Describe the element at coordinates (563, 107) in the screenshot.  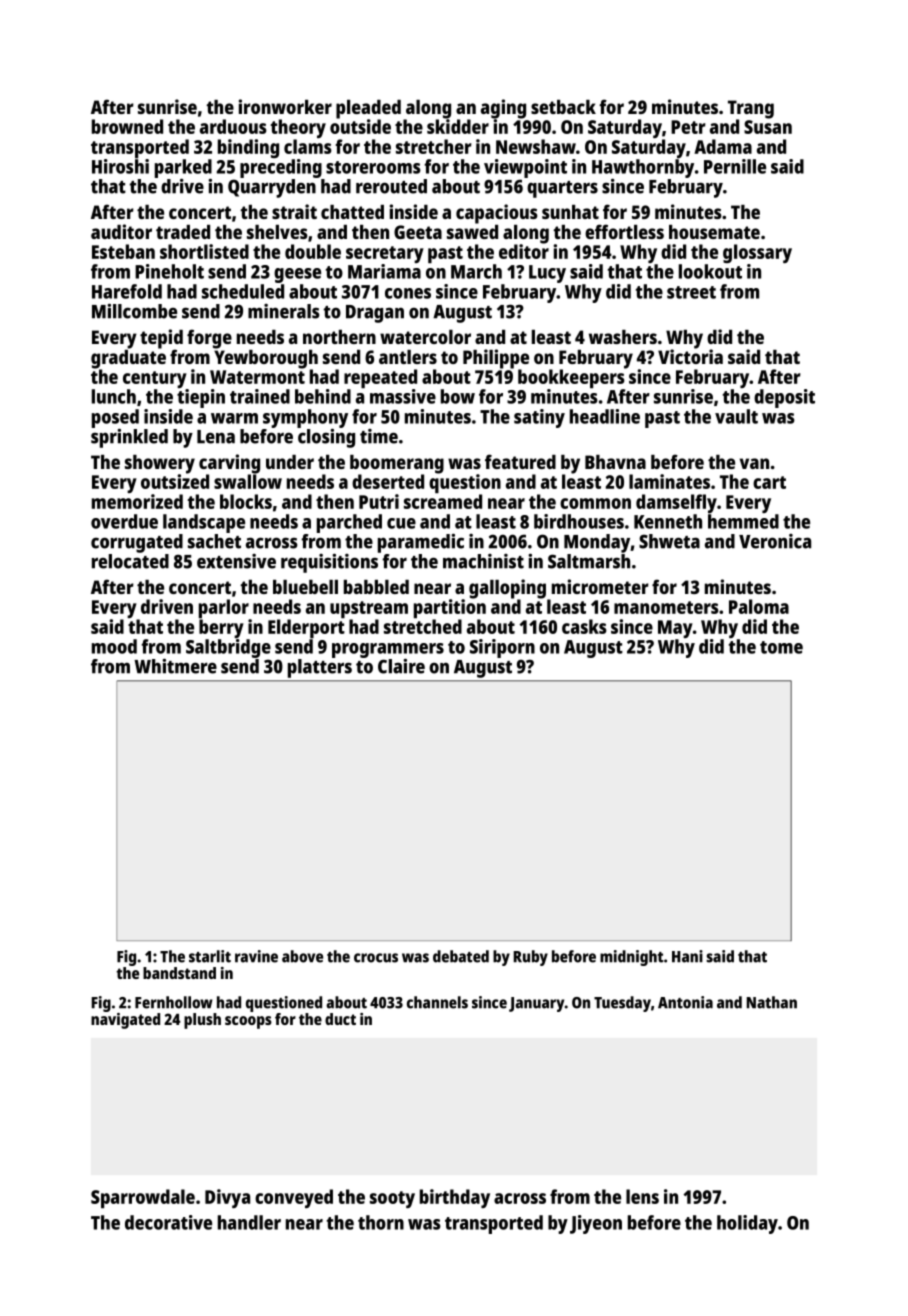
I see `setback` at that location.
